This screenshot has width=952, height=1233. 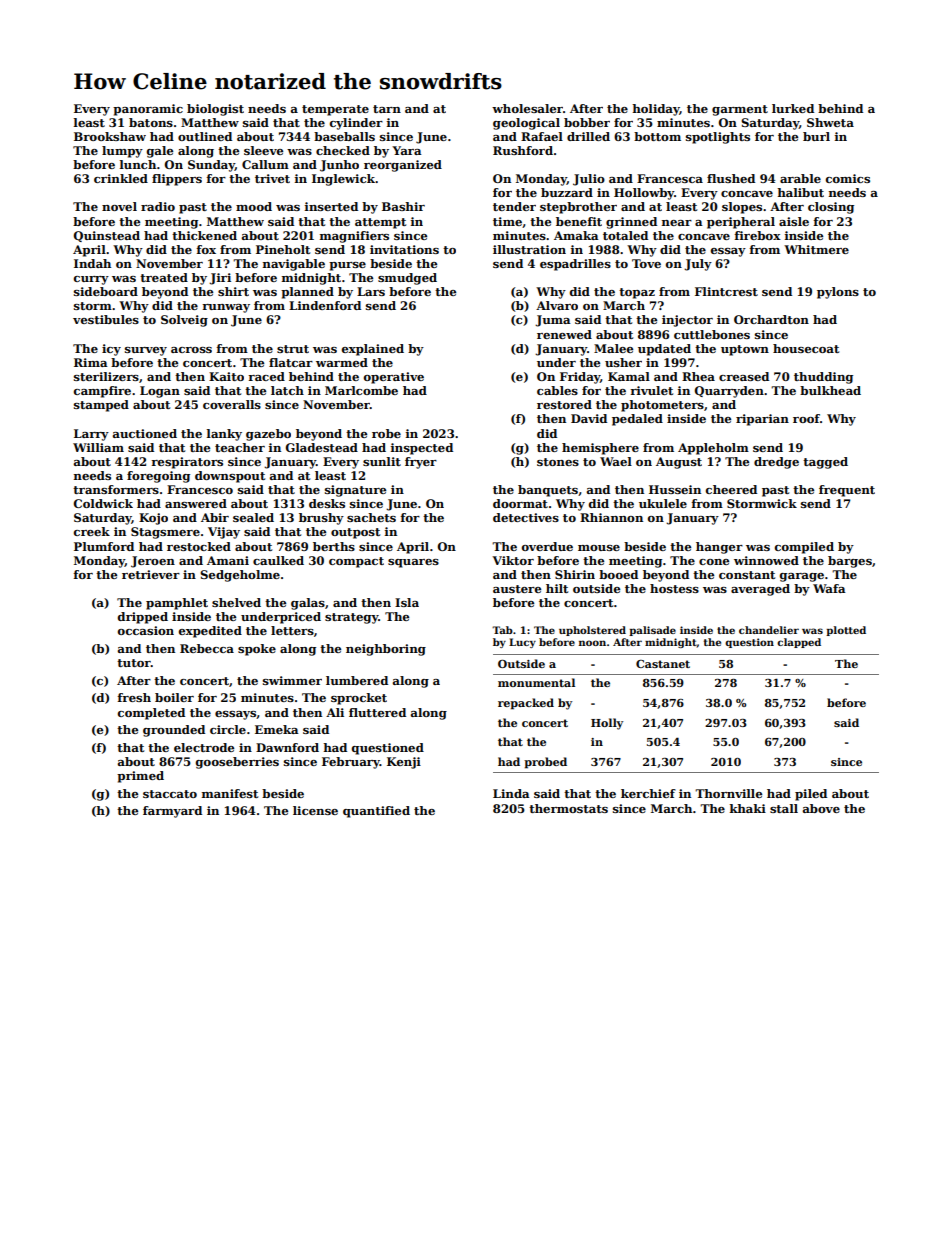 I want to click on barges, so click(x=850, y=562).
